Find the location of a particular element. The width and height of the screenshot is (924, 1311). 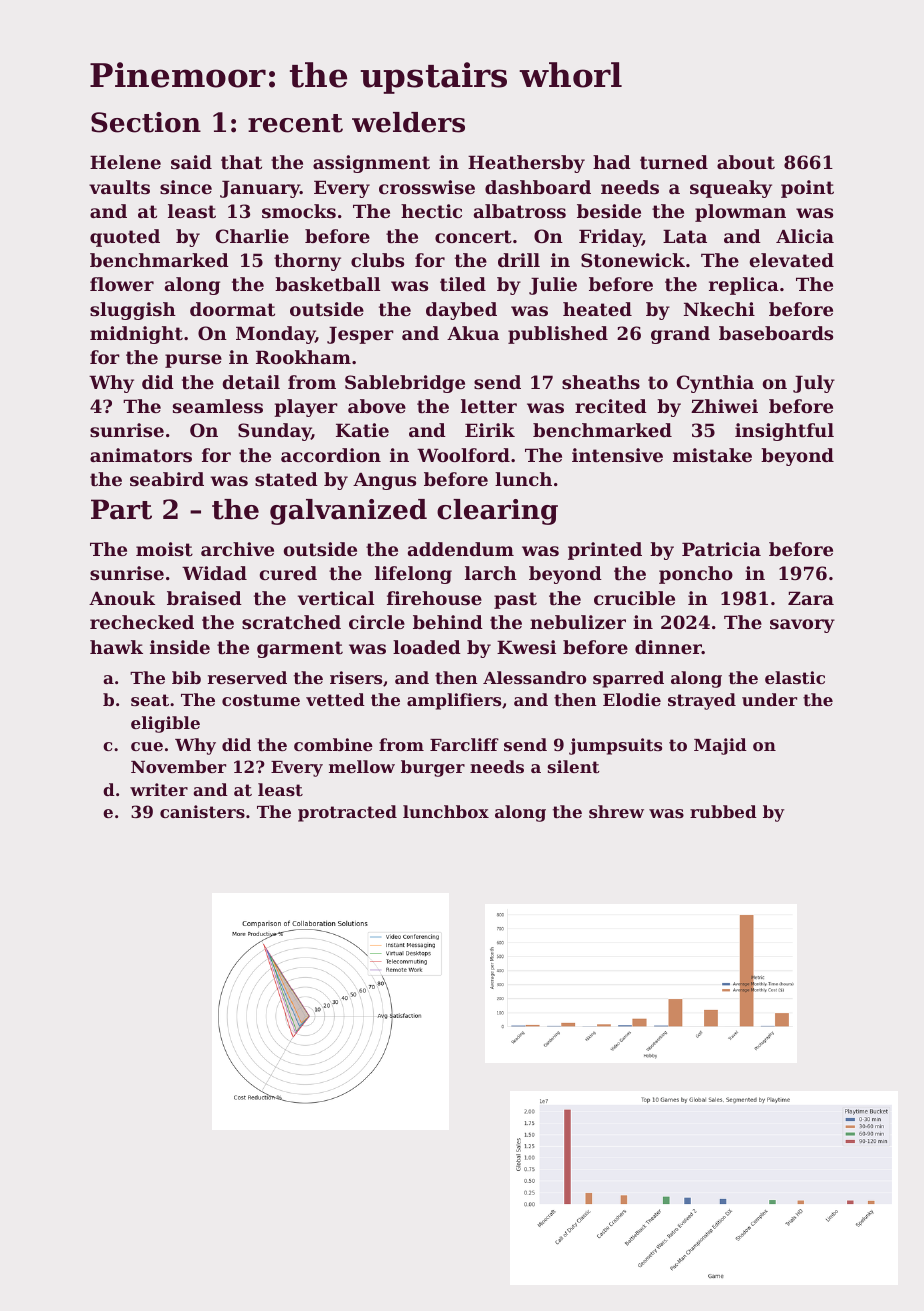

drill is located at coordinates (519, 260).
